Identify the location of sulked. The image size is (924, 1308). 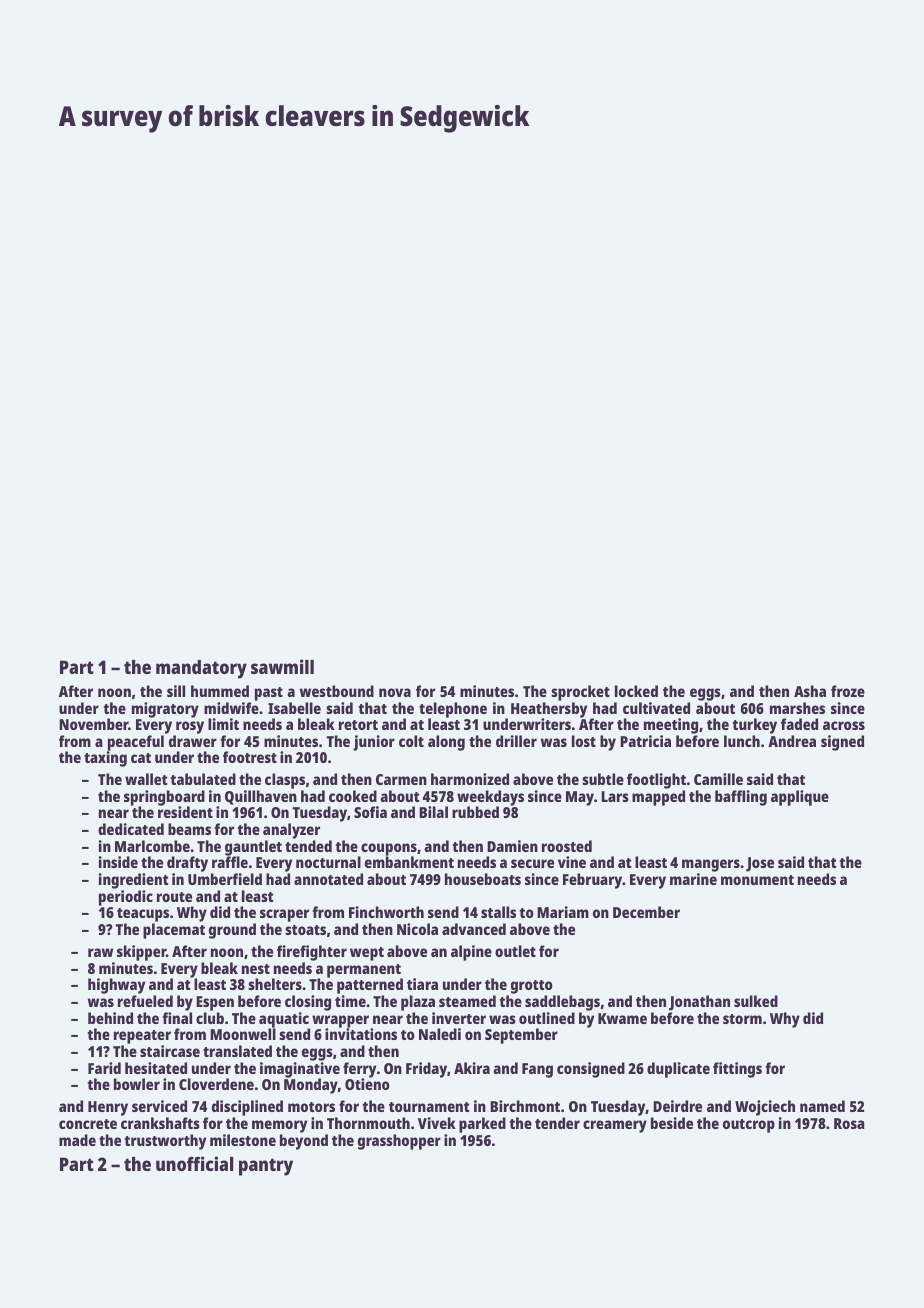
(756, 1001).
